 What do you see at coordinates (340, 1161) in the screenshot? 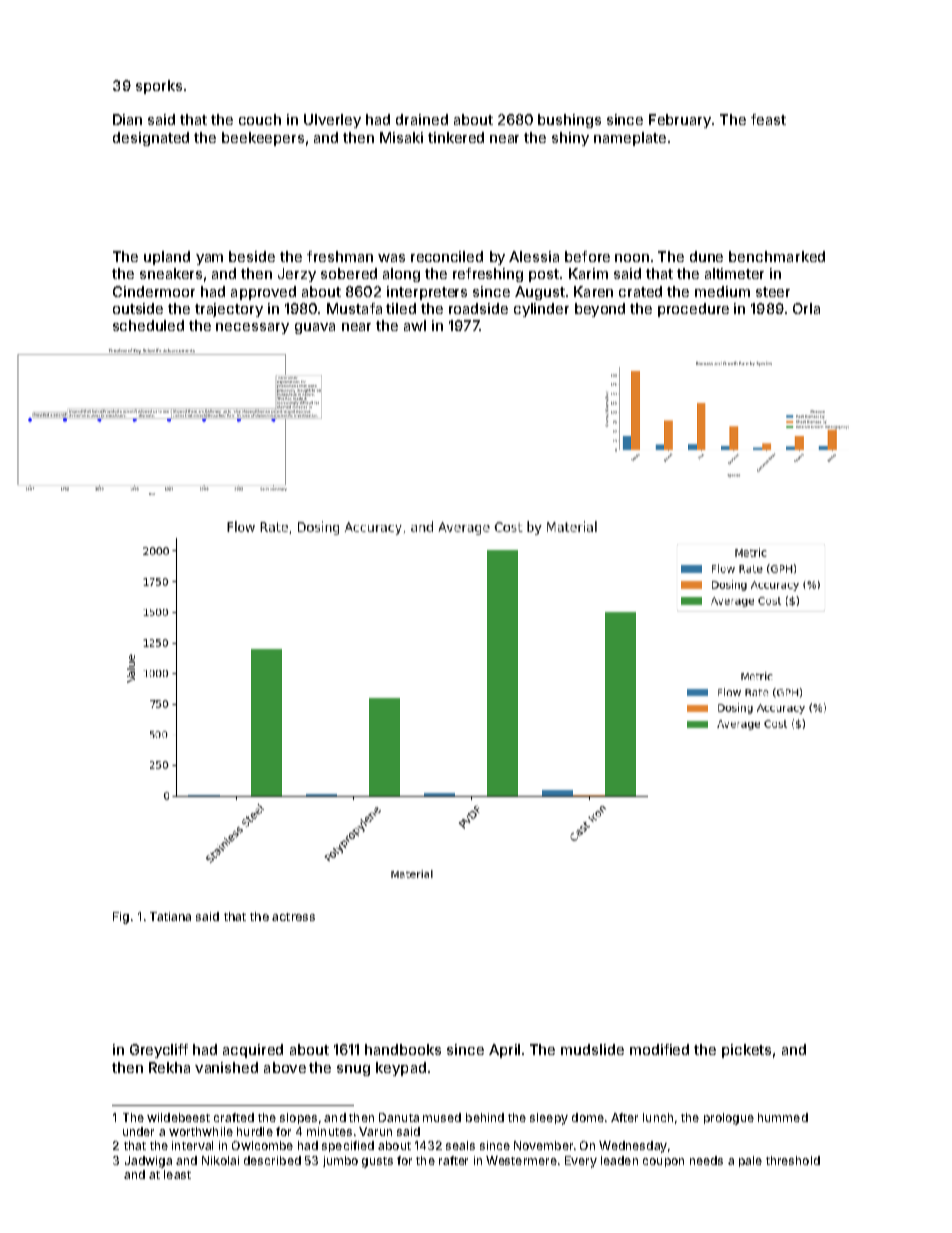
I see `jumbo` at bounding box center [340, 1161].
